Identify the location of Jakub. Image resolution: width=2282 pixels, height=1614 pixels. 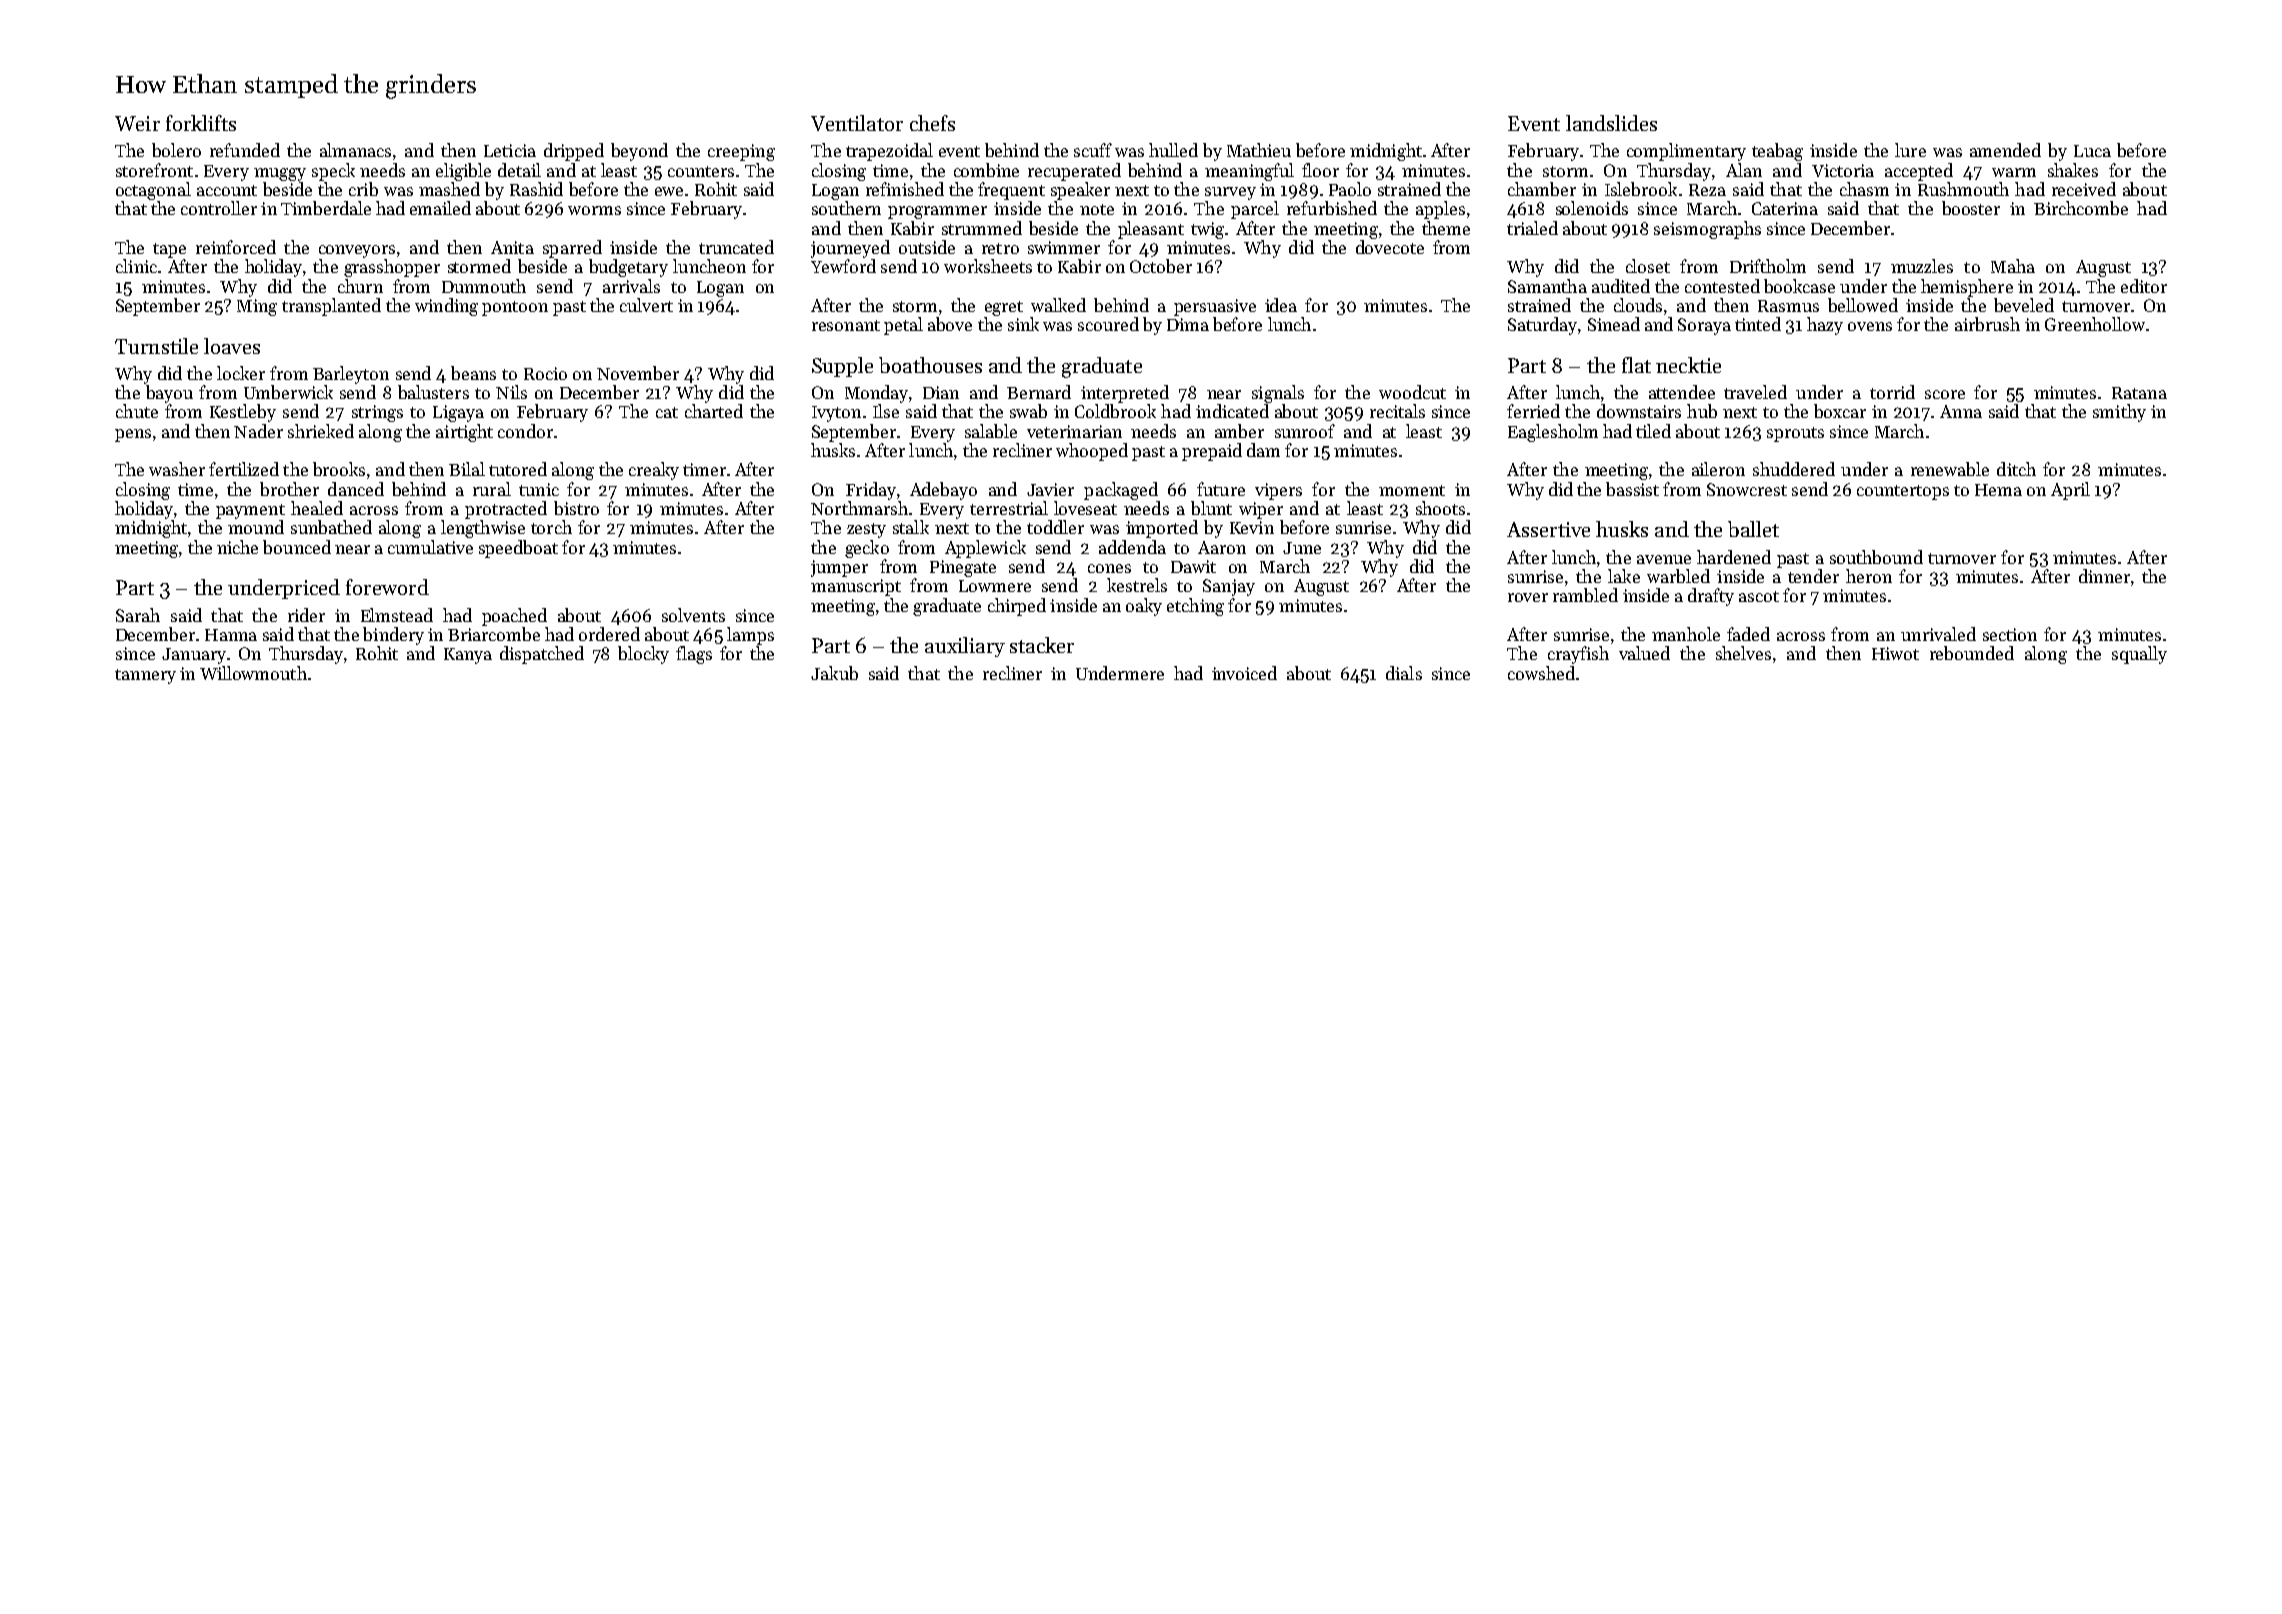
(834, 673).
